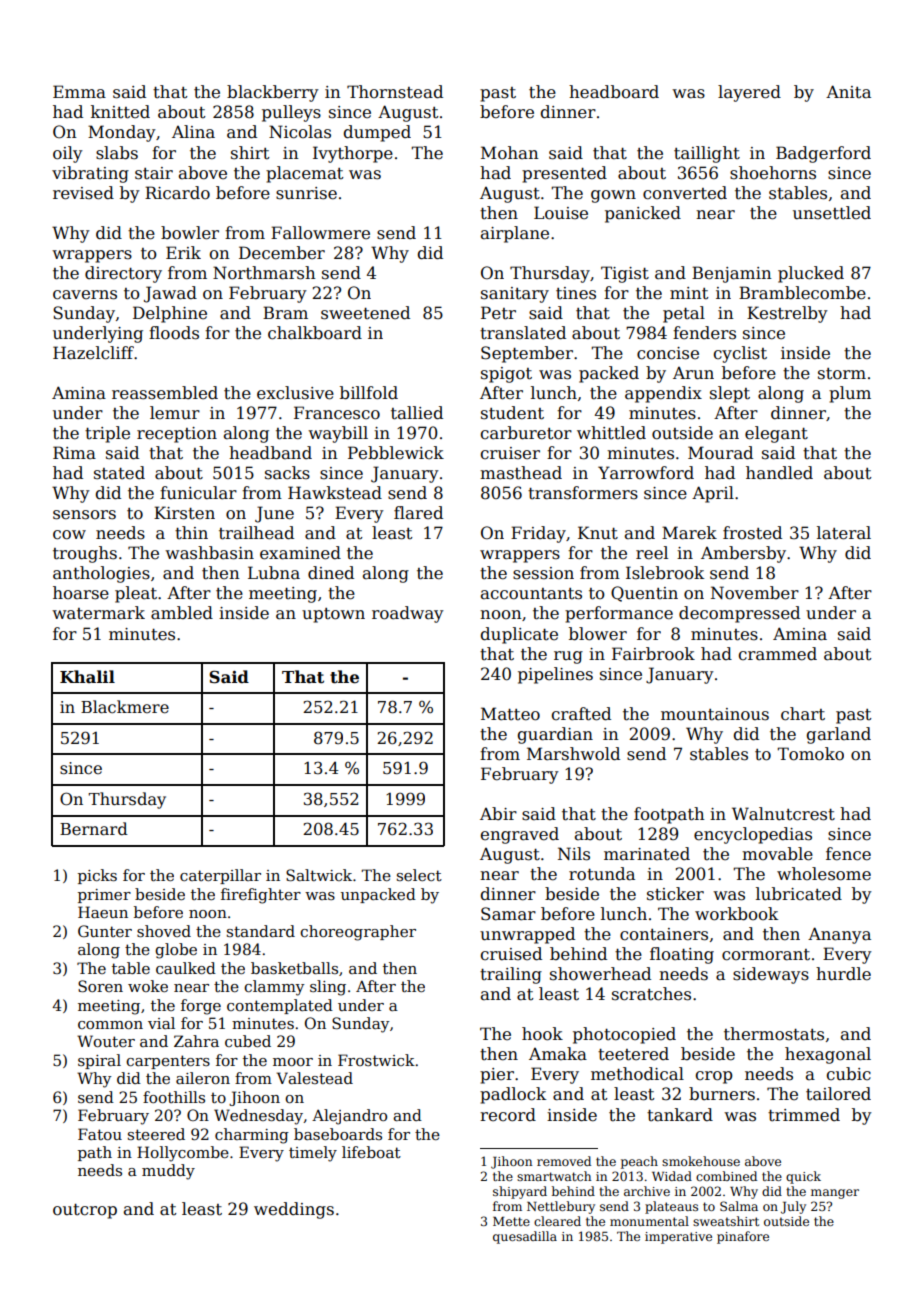  Describe the element at coordinates (190, 233) in the document. I see `bowler` at that location.
